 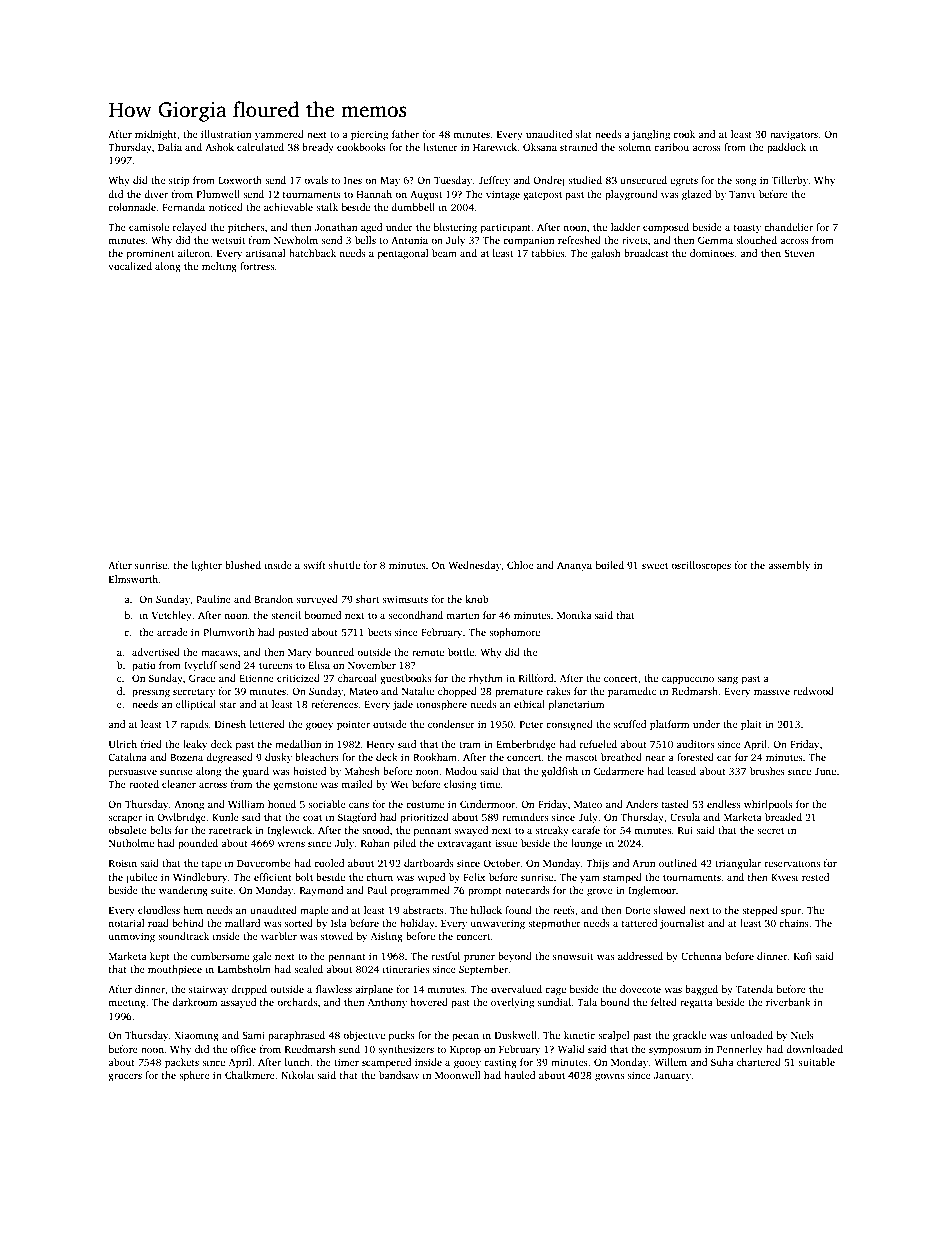 I want to click on gemstone, so click(x=295, y=786).
